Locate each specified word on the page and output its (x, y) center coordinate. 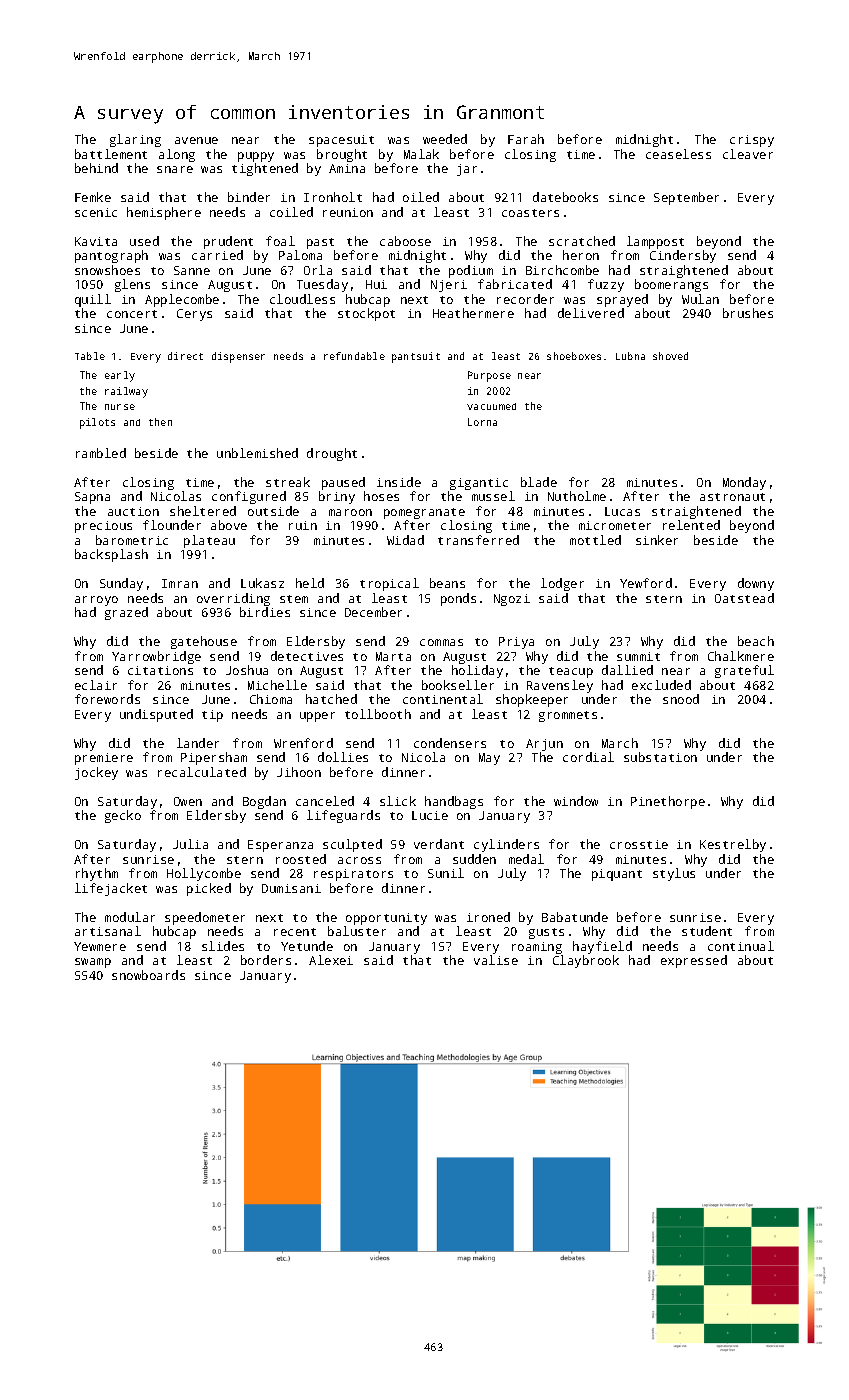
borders (266, 960)
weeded (445, 139)
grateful (744, 671)
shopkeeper (532, 700)
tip (212, 716)
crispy (752, 141)
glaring (135, 140)
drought (332, 454)
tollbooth (378, 714)
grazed (126, 613)
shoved (670, 356)
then (160, 422)
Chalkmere (741, 656)
